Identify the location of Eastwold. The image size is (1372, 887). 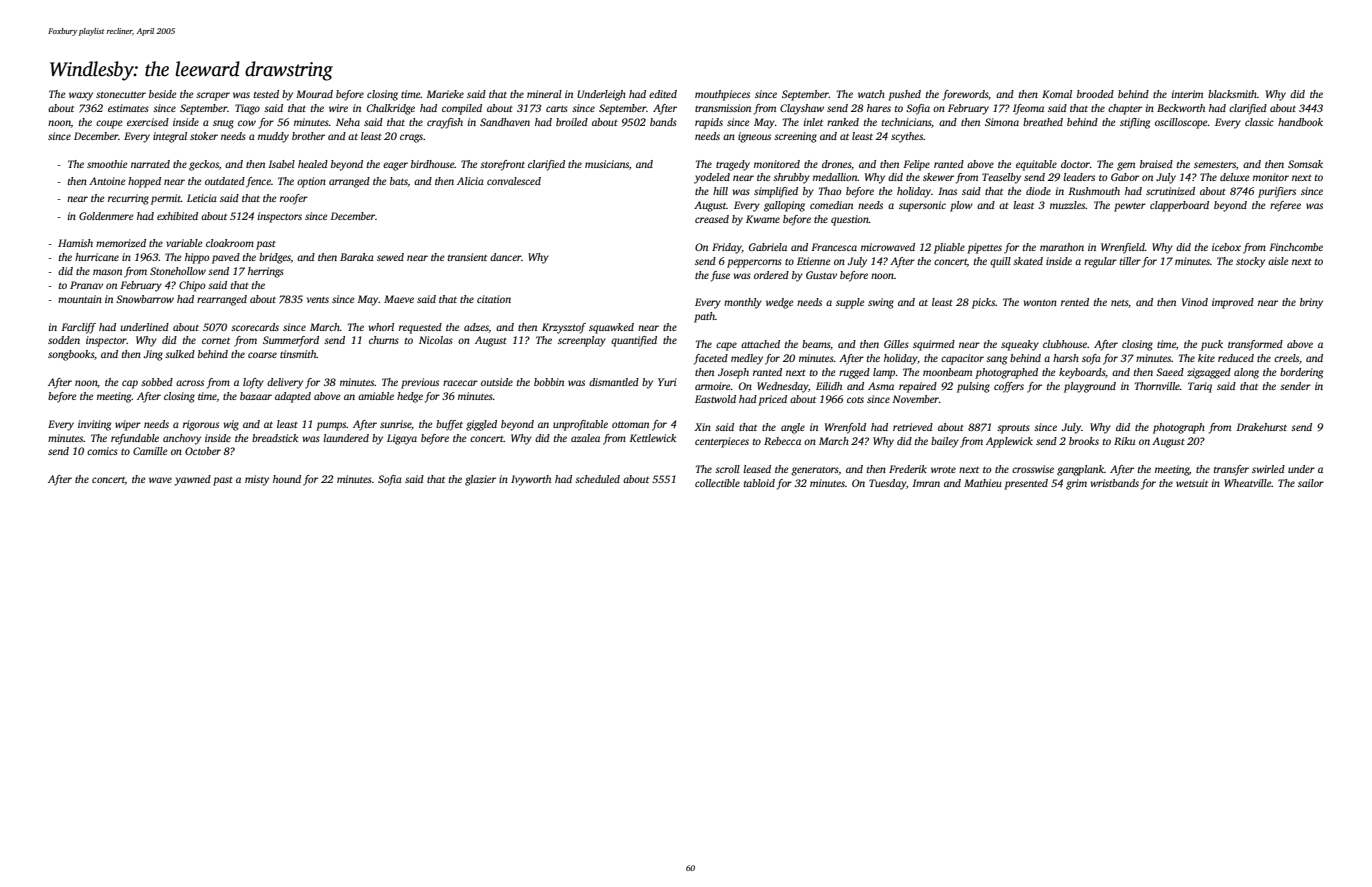
(715, 399).
